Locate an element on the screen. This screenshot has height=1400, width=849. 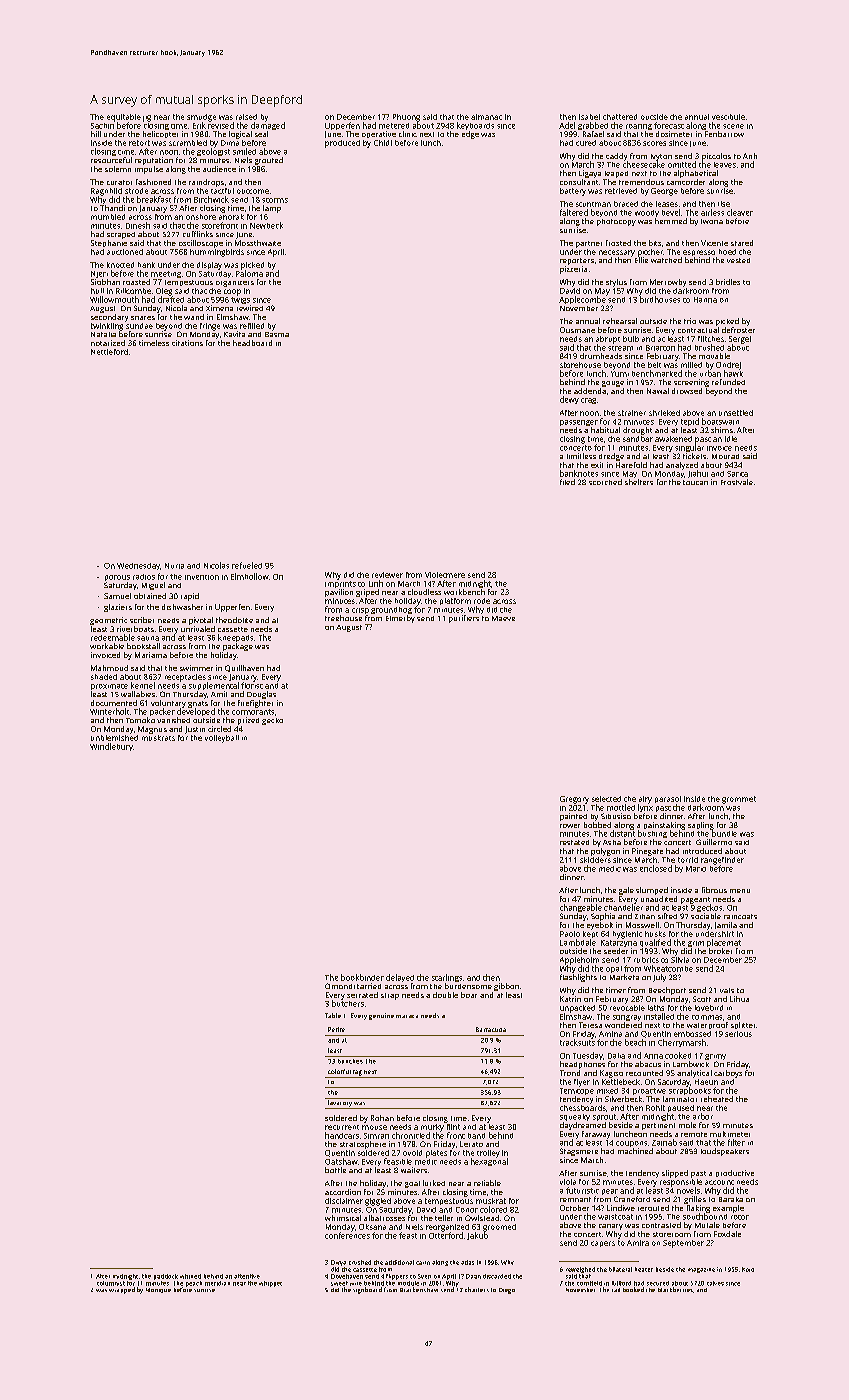
jig is located at coordinates (147, 118).
